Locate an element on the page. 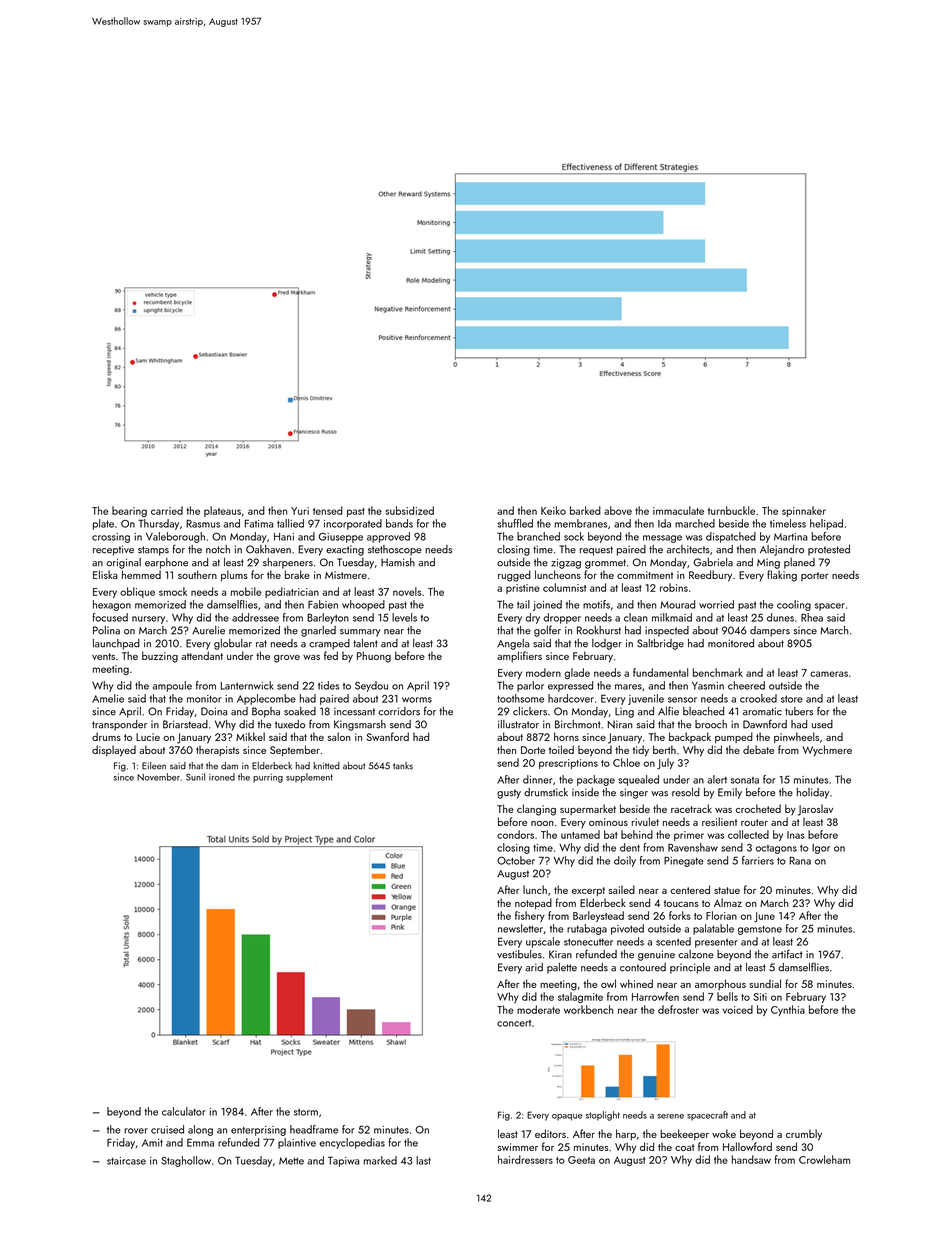 The height and width of the page is (1233, 952). Briarstead is located at coordinates (185, 724).
